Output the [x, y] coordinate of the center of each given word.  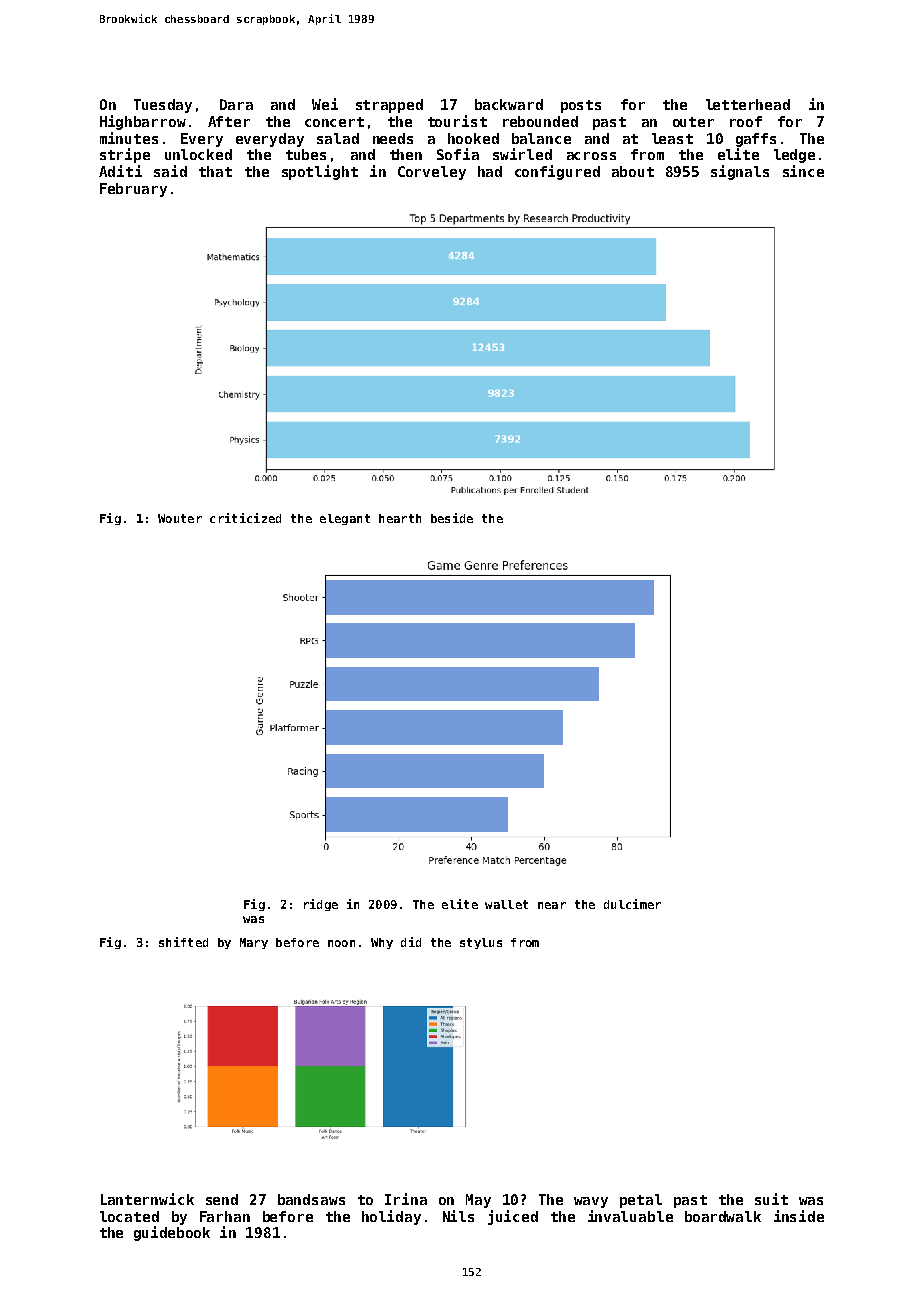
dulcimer [632, 904]
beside [452, 518]
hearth [400, 518]
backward [509, 104]
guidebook [172, 1233]
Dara [236, 104]
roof [746, 121]
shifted [183, 942]
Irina [406, 1199]
